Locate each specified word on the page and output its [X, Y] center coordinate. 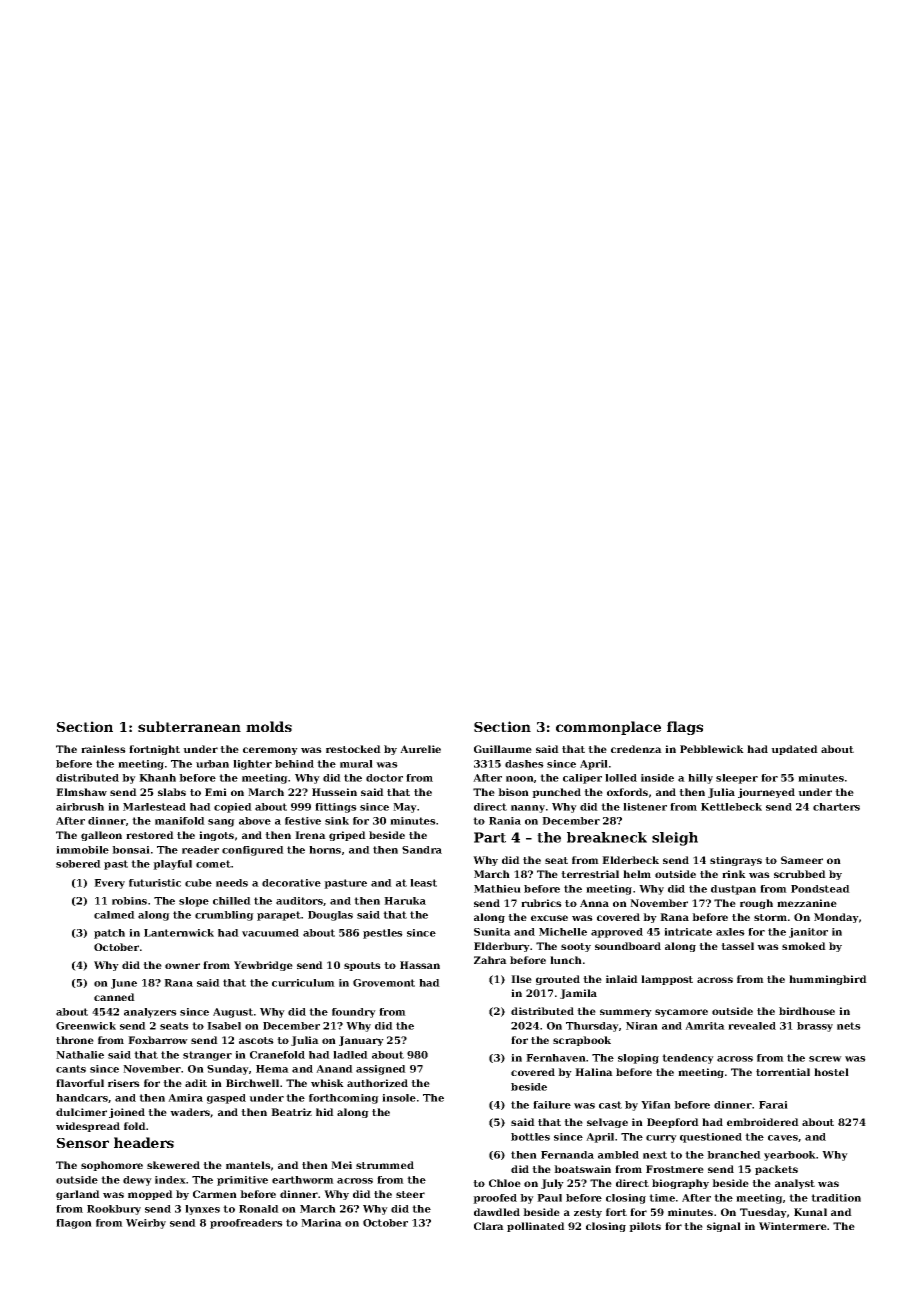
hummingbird [828, 980]
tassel [737, 946]
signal [724, 1227]
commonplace [608, 728]
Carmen [215, 1194]
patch [109, 934]
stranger [207, 1056]
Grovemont [384, 983]
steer [410, 1194]
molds [269, 726]
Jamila [578, 994]
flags [685, 728]
